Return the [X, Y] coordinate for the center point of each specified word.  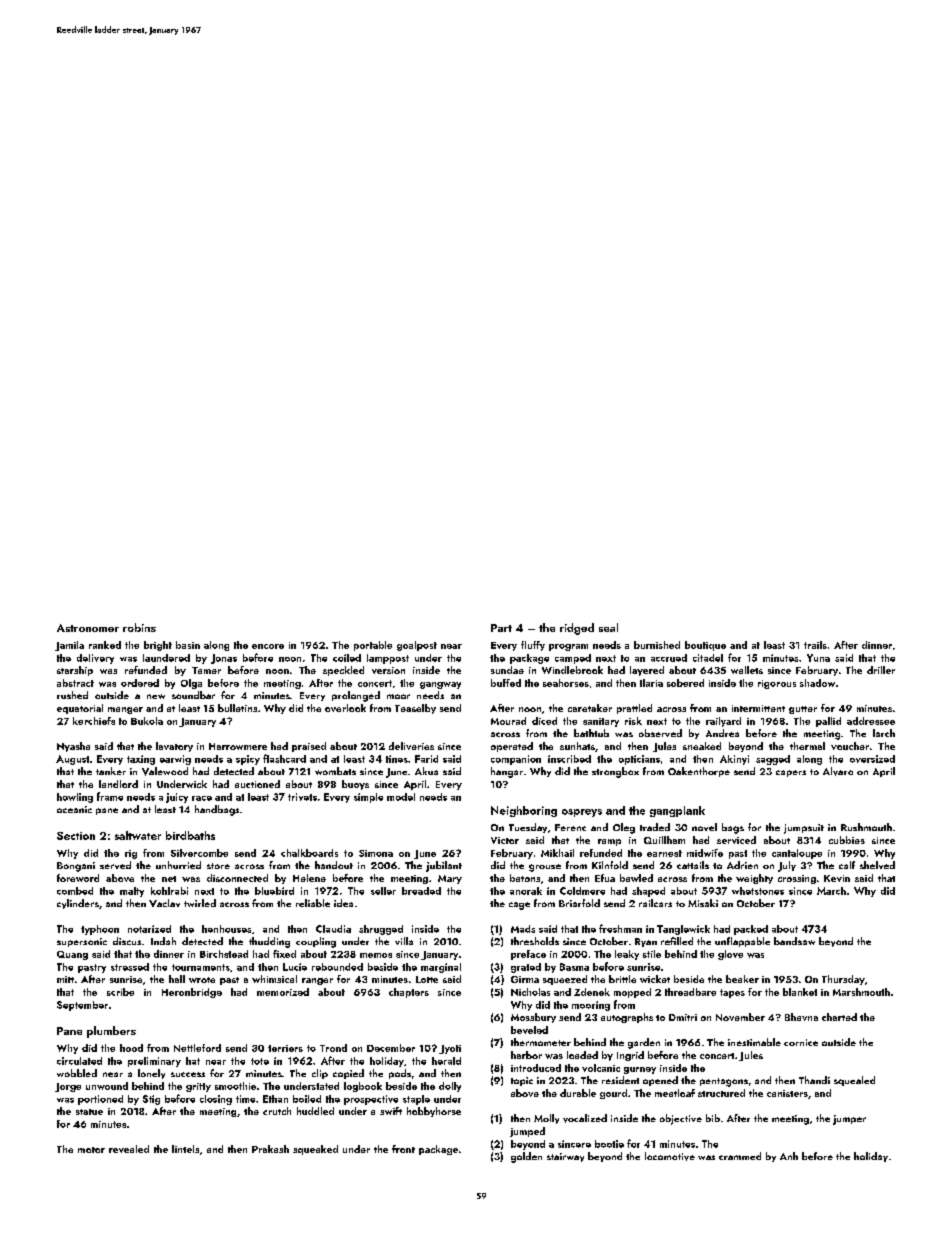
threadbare [690, 992]
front [403, 1149]
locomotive [670, 1156]
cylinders [78, 904]
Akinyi [734, 760]
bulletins [237, 708]
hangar [507, 772]
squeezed [565, 980]
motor [91, 1150]
